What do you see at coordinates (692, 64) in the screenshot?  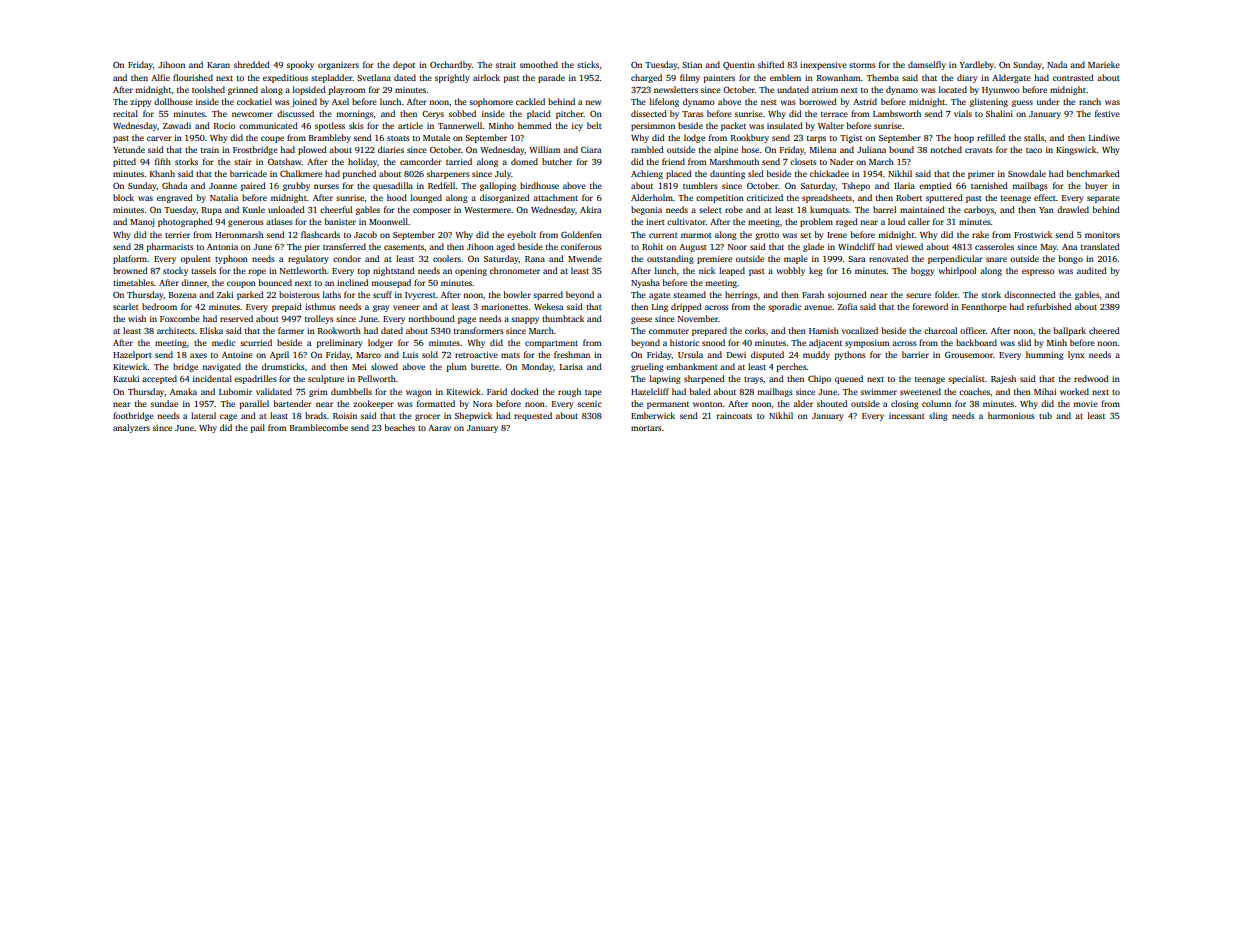 I see `Stian` at bounding box center [692, 64].
